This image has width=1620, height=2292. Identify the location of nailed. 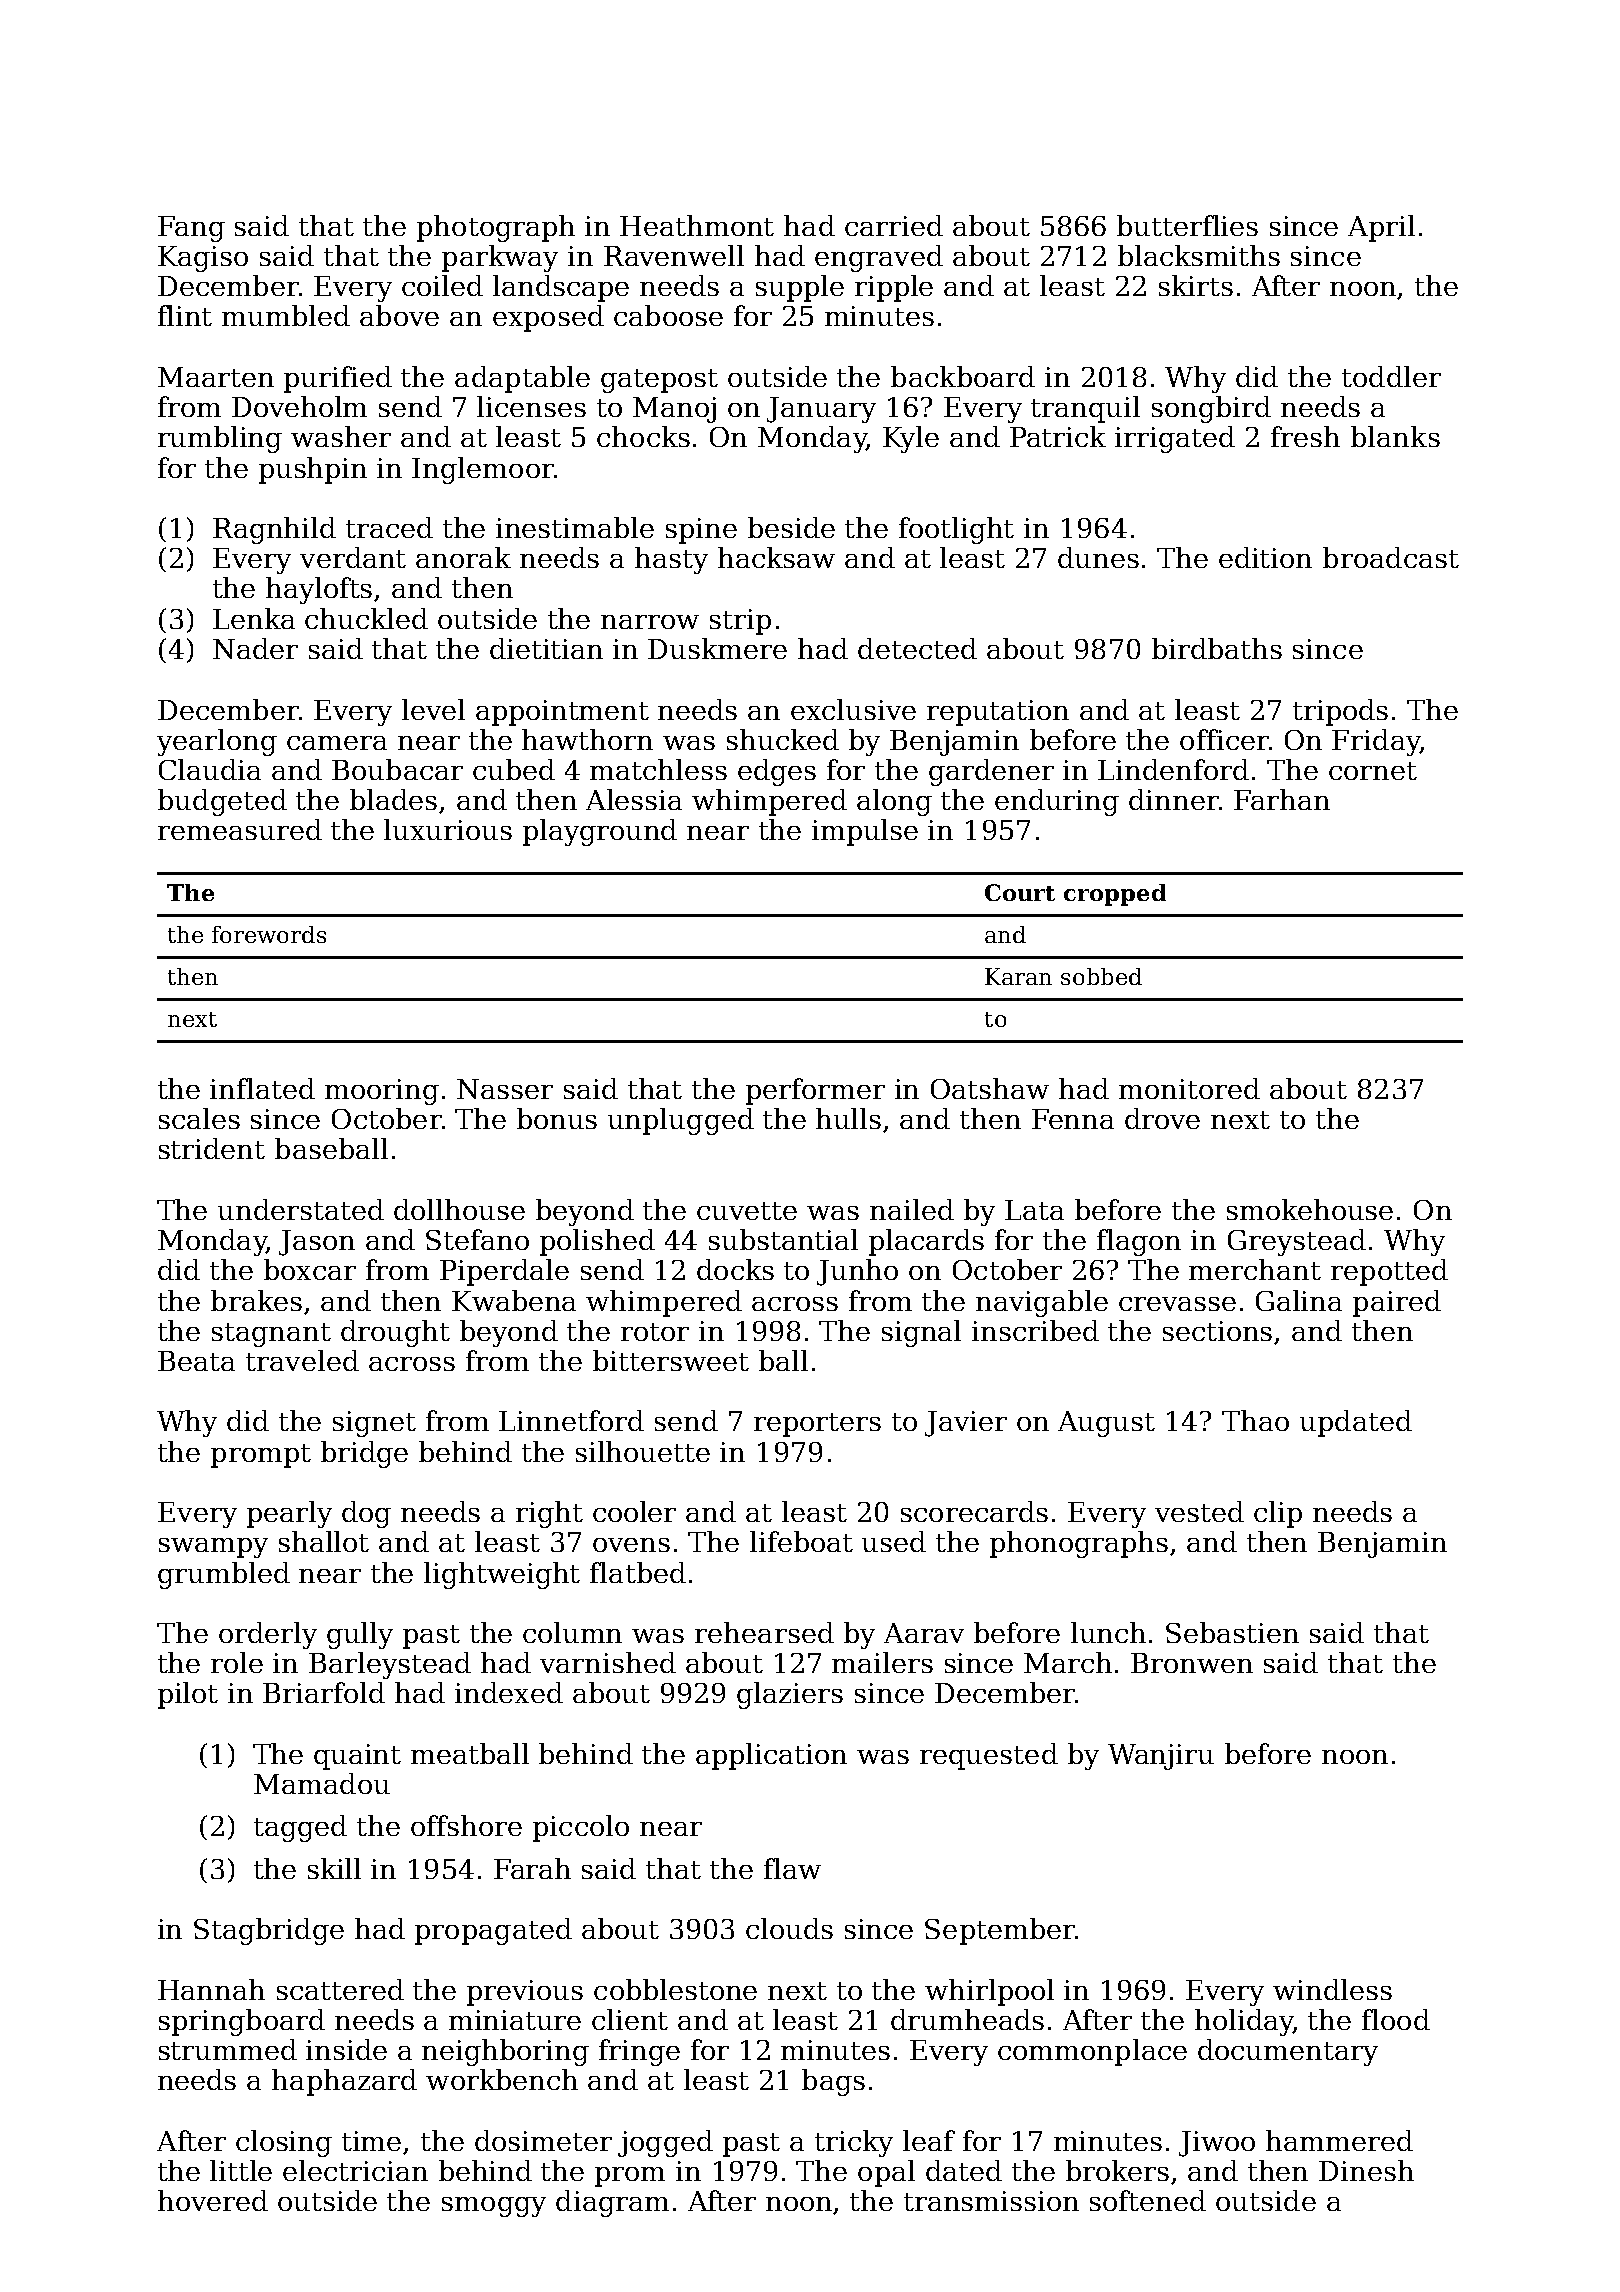
(912, 1209).
